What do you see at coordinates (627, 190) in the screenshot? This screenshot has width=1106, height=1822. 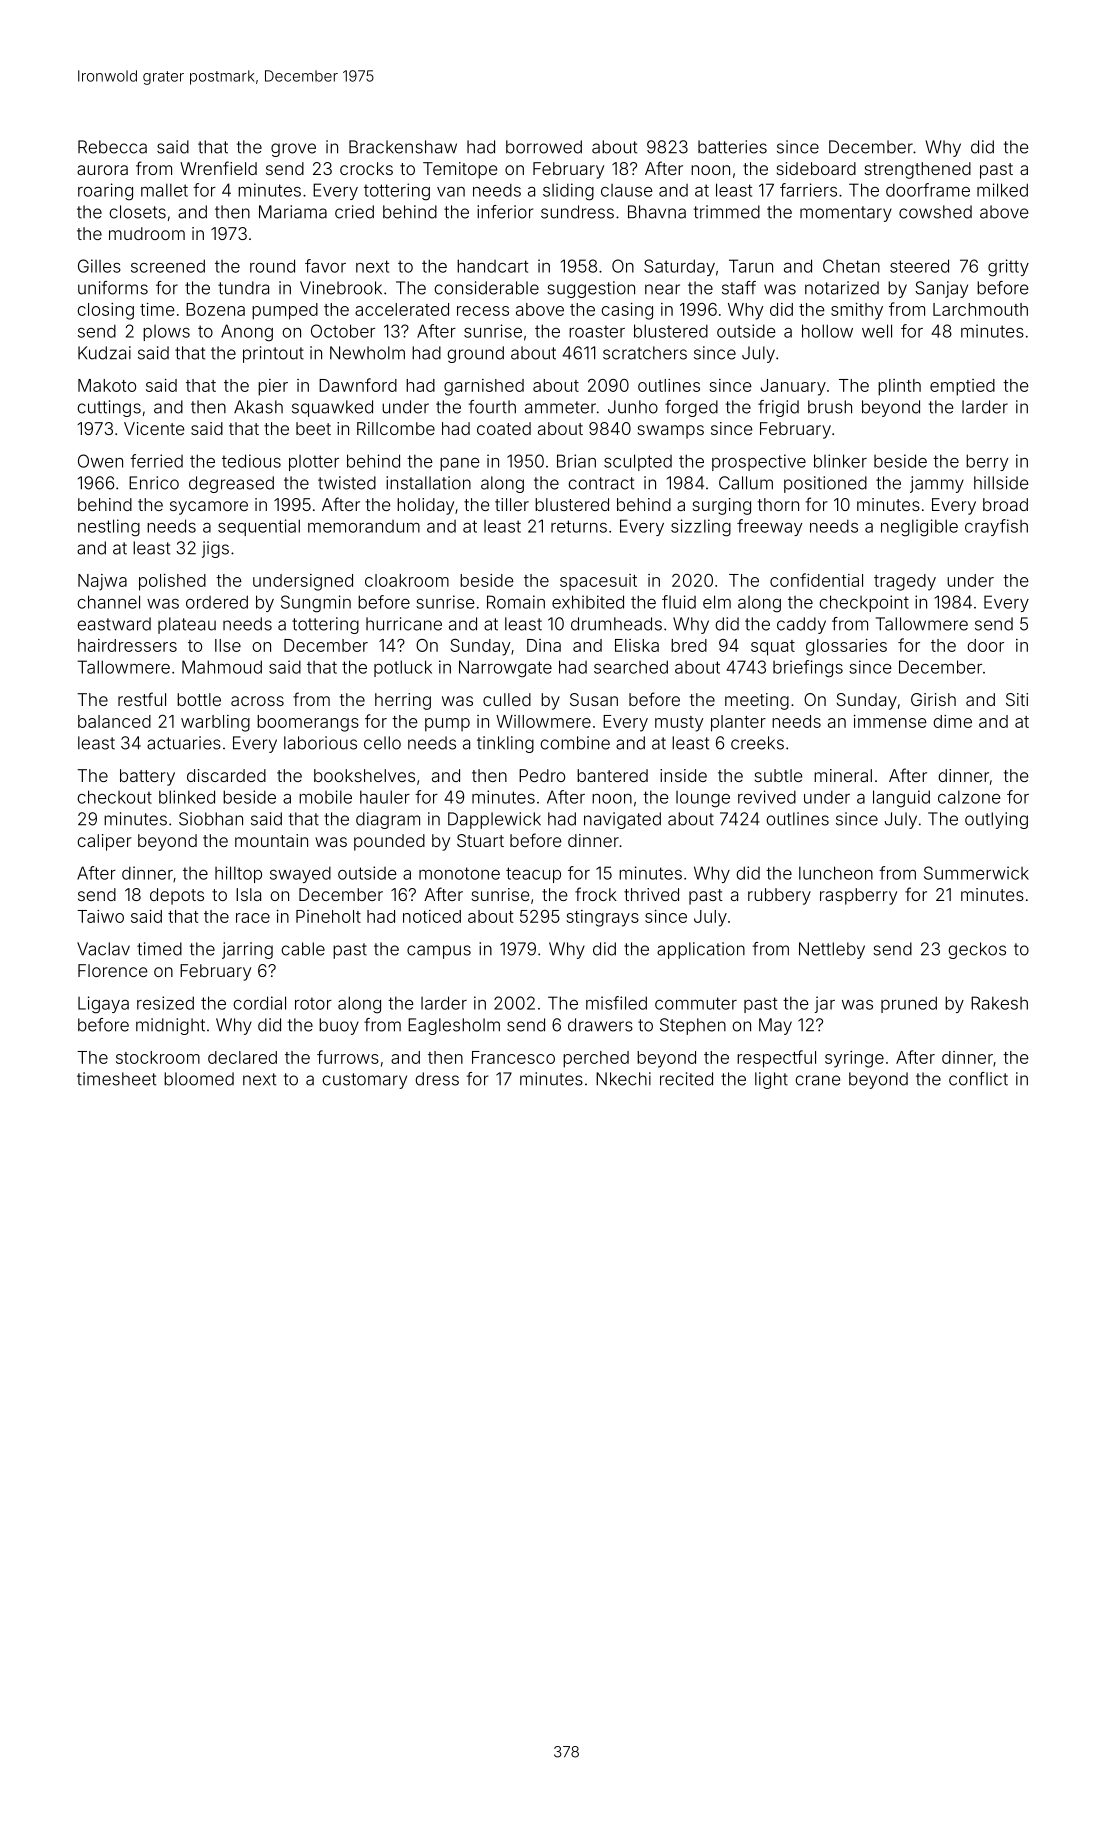 I see `clause` at bounding box center [627, 190].
